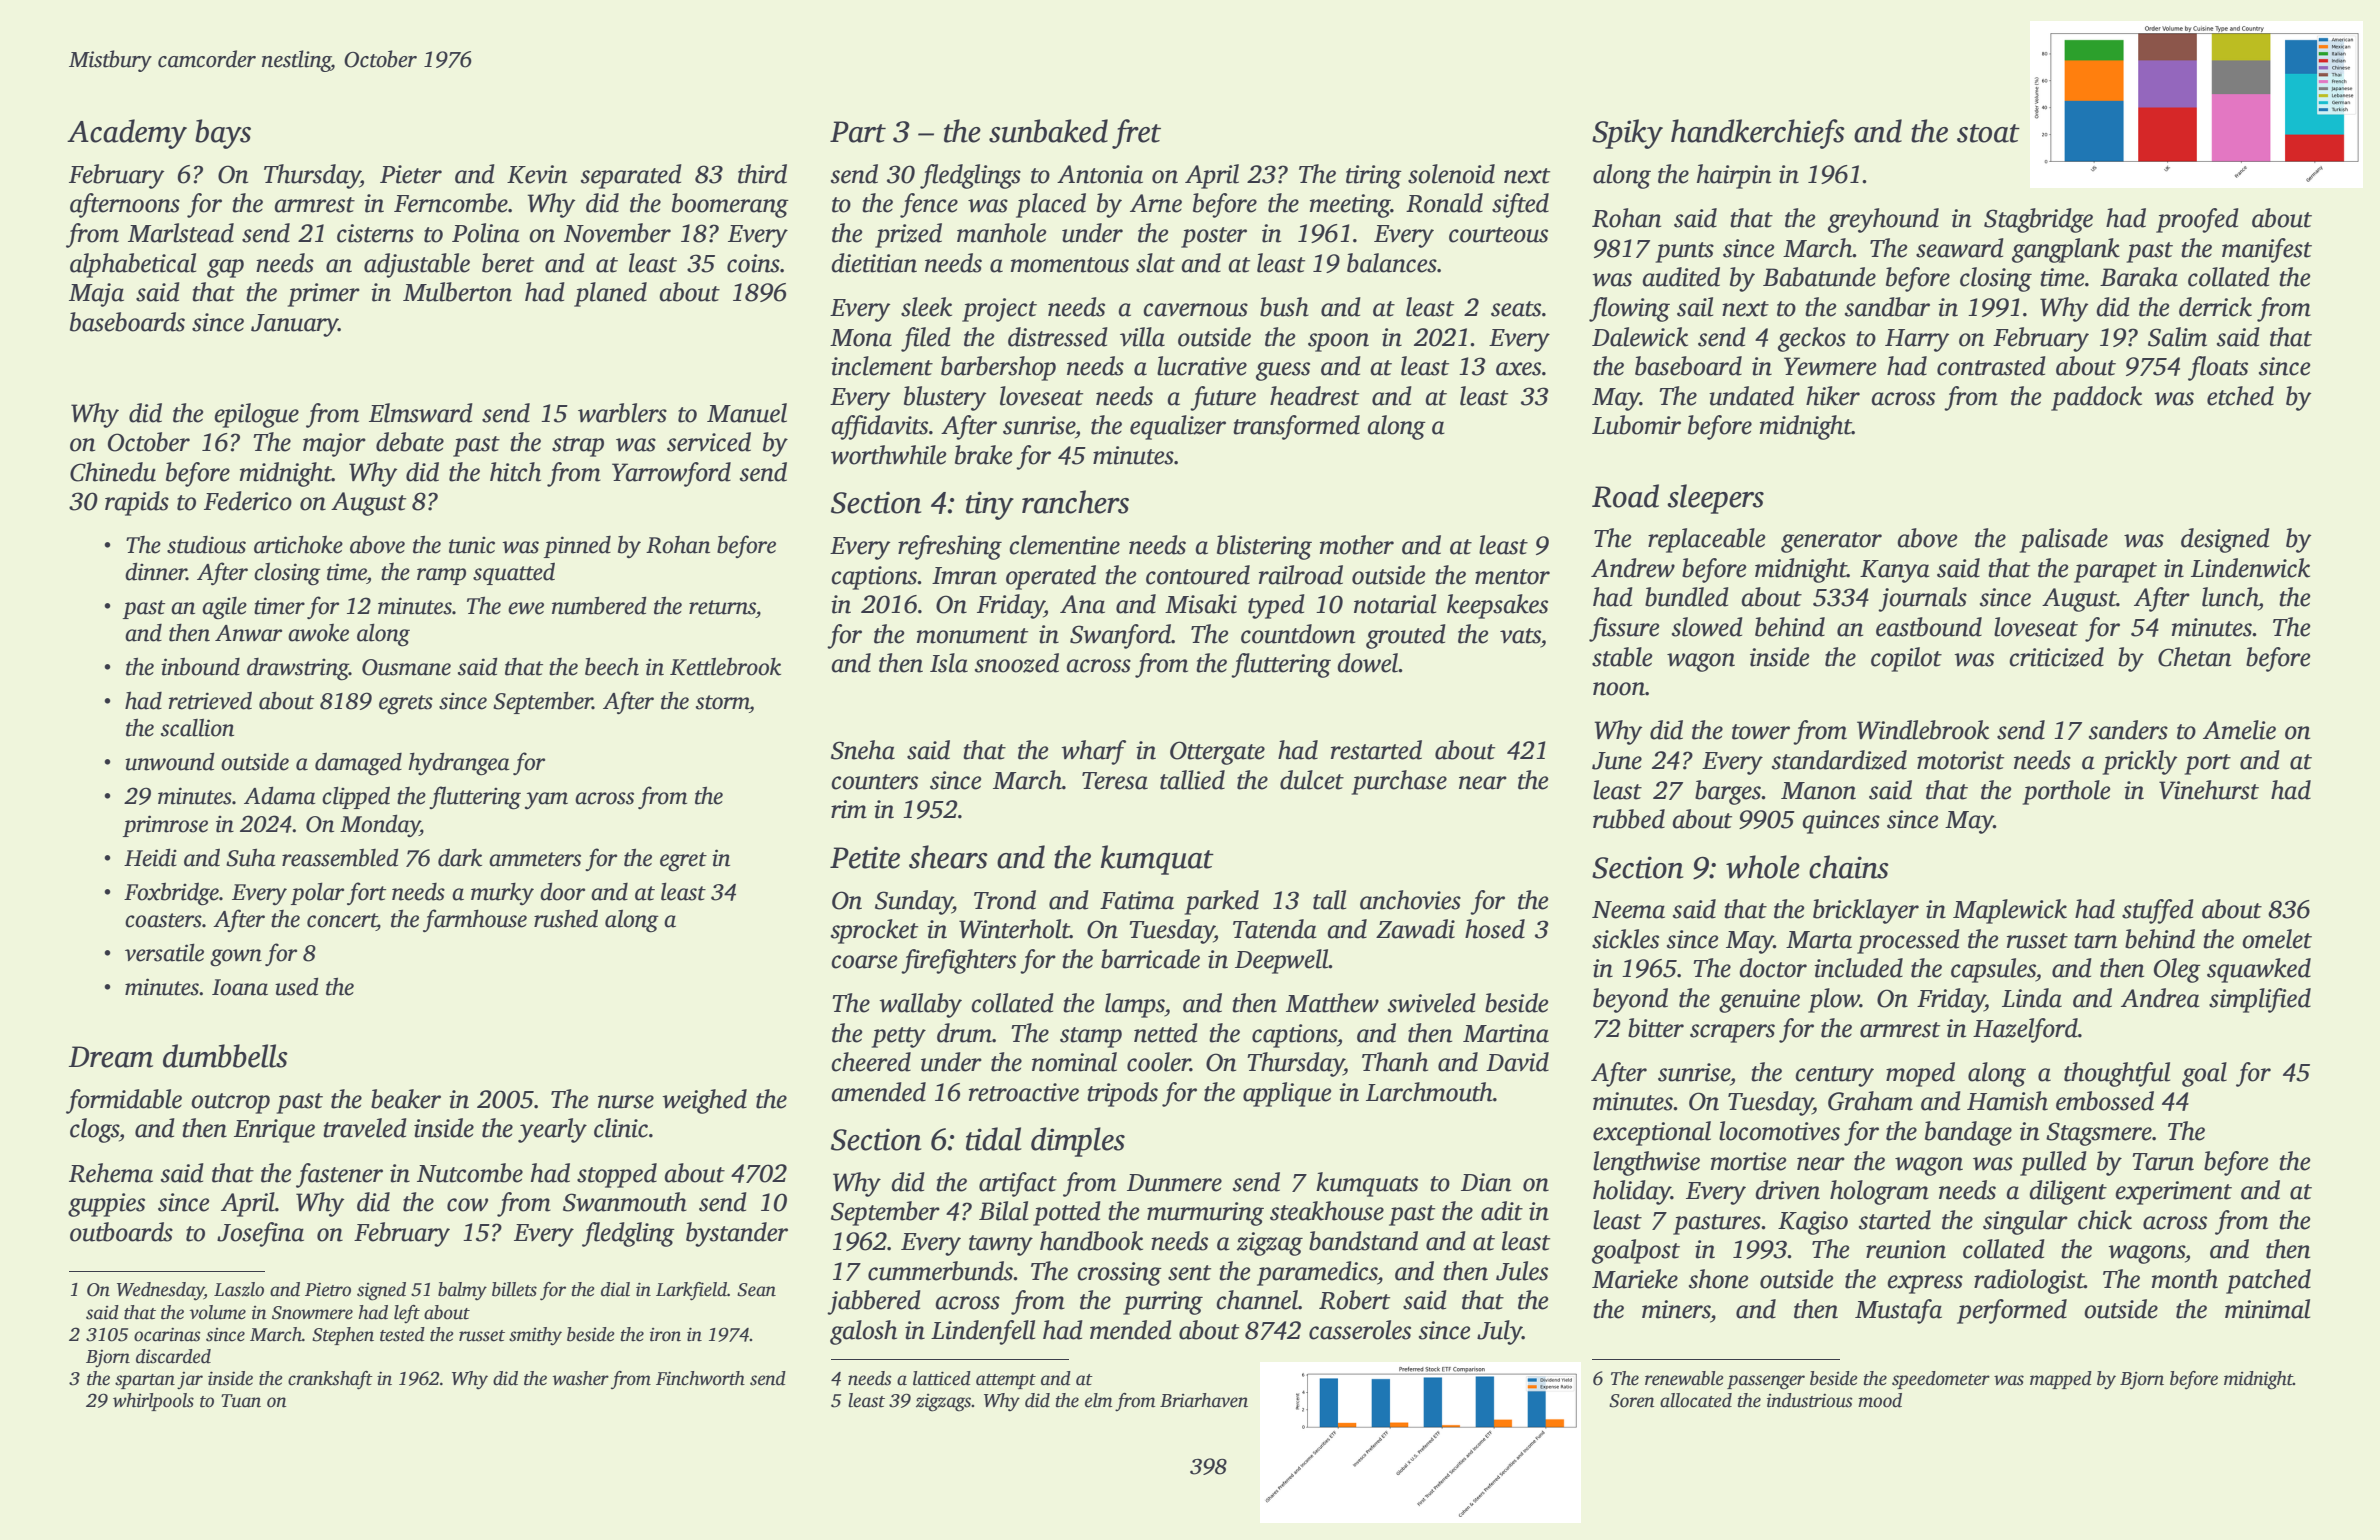 Image resolution: width=2380 pixels, height=1540 pixels. What do you see at coordinates (665, 1335) in the screenshot?
I see `iron` at bounding box center [665, 1335].
